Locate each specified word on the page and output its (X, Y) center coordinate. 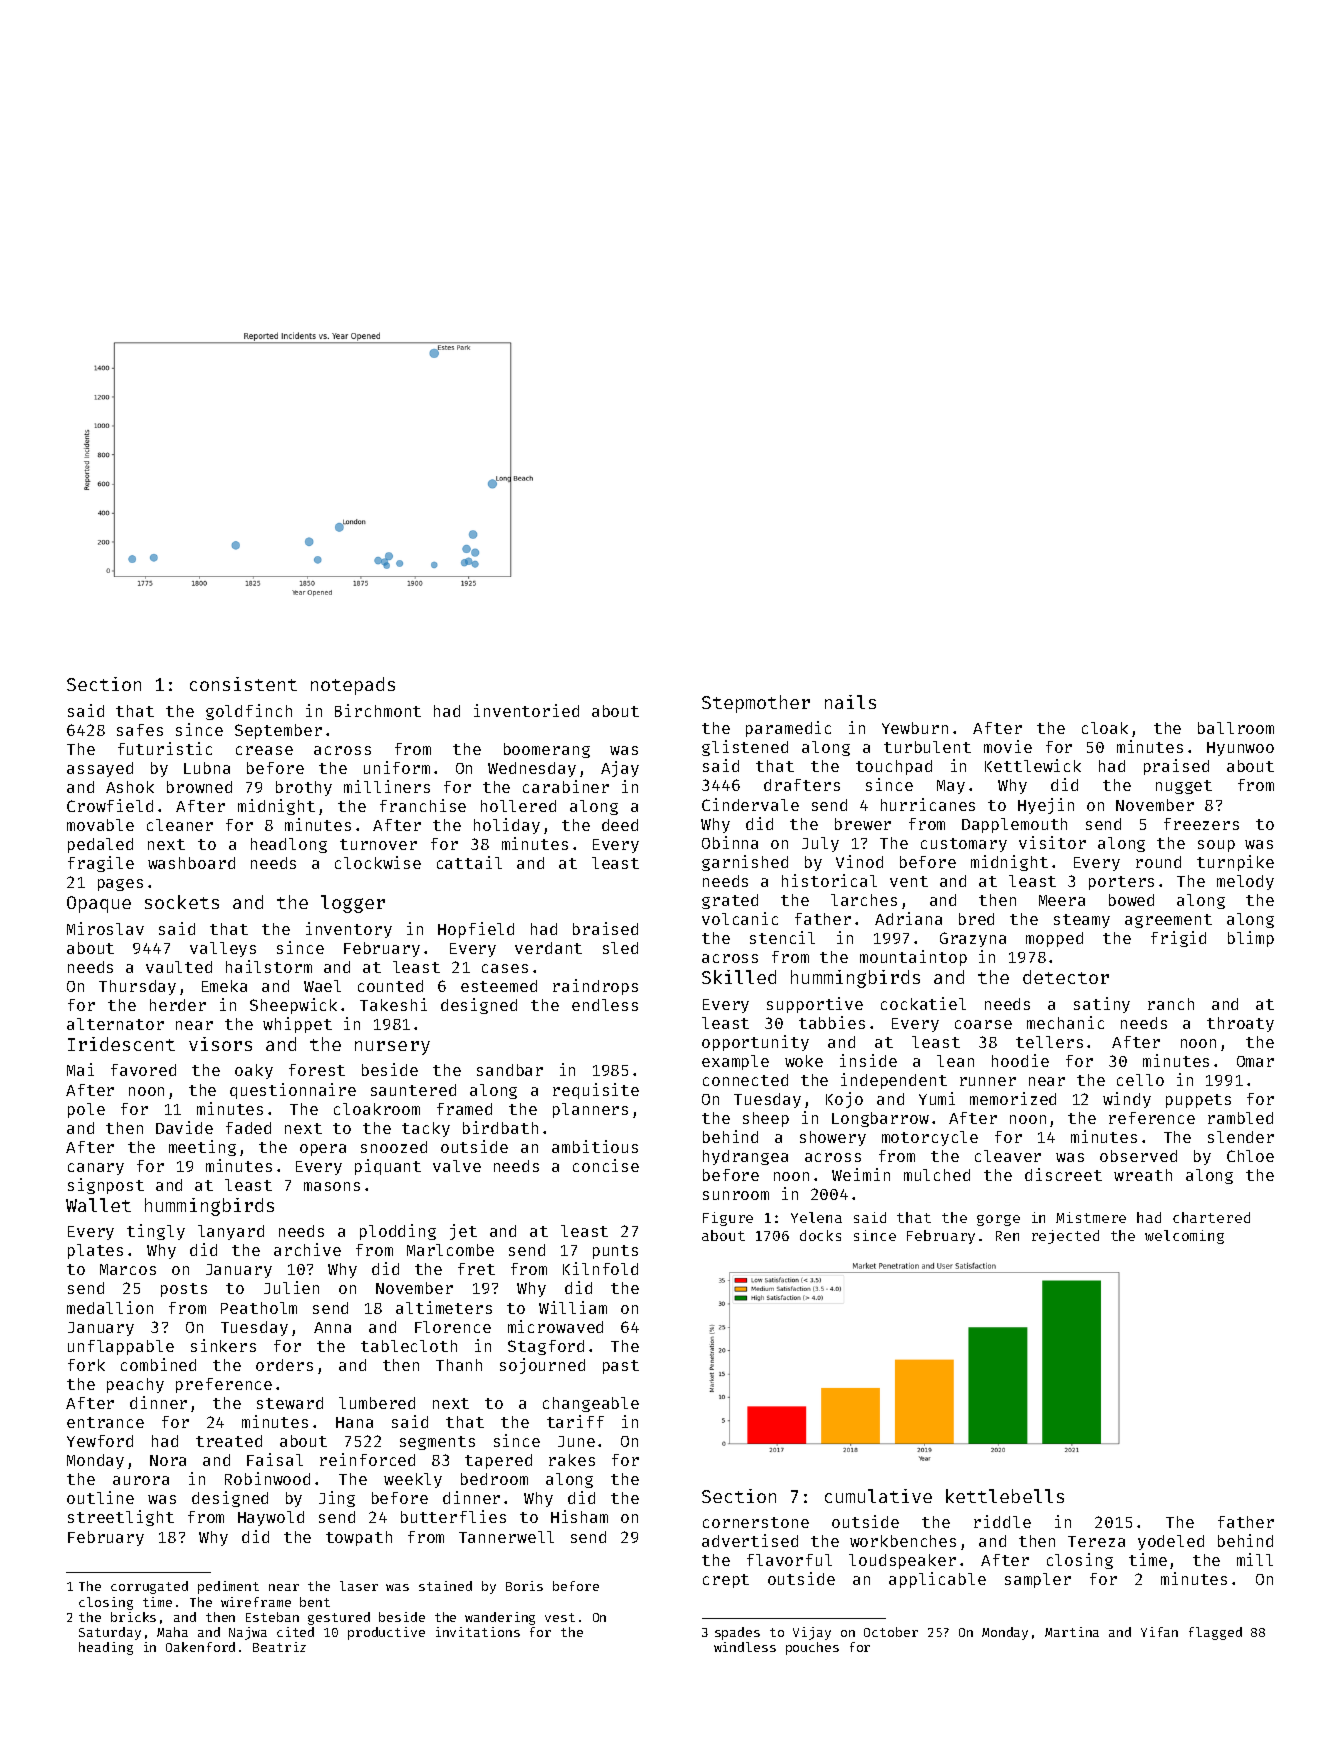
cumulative (878, 1496)
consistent (243, 684)
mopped (1054, 939)
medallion (110, 1307)
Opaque (99, 904)
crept (726, 1581)
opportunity (755, 1043)
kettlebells (1005, 1496)
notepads (353, 686)
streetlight (121, 1518)
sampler (1038, 1580)
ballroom (1236, 728)
